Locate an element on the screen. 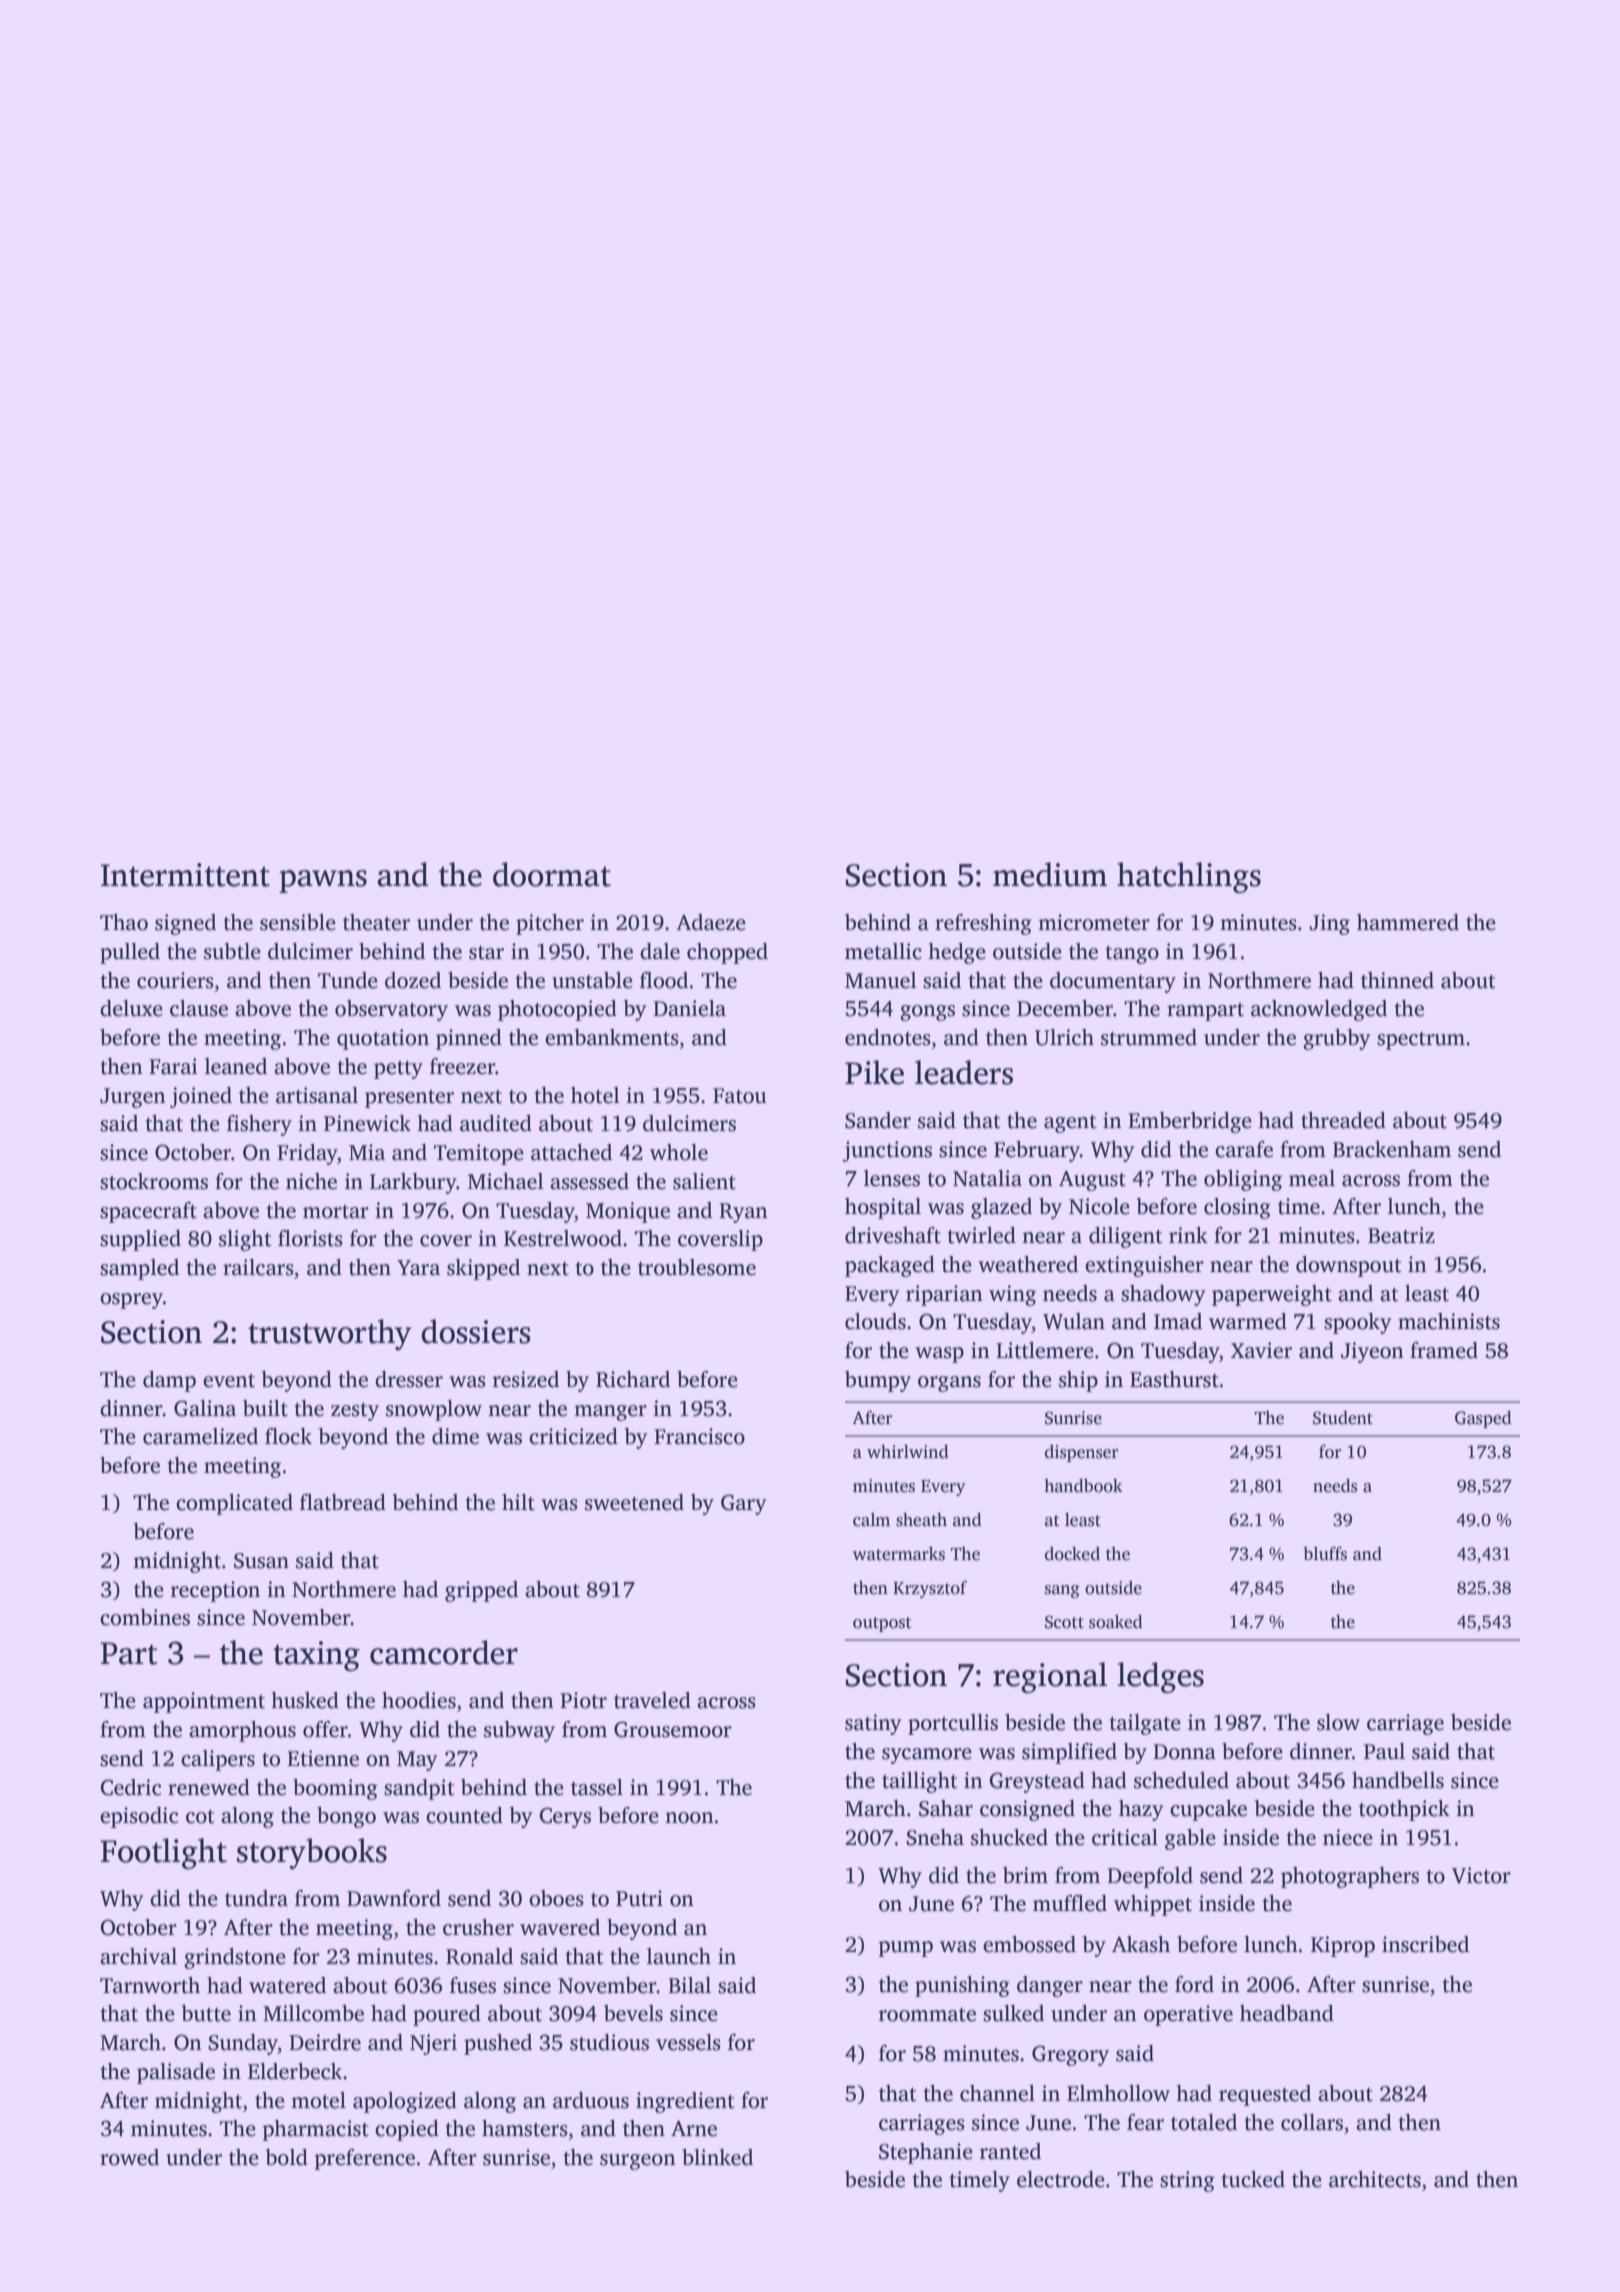  string is located at coordinates (1187, 2181).
